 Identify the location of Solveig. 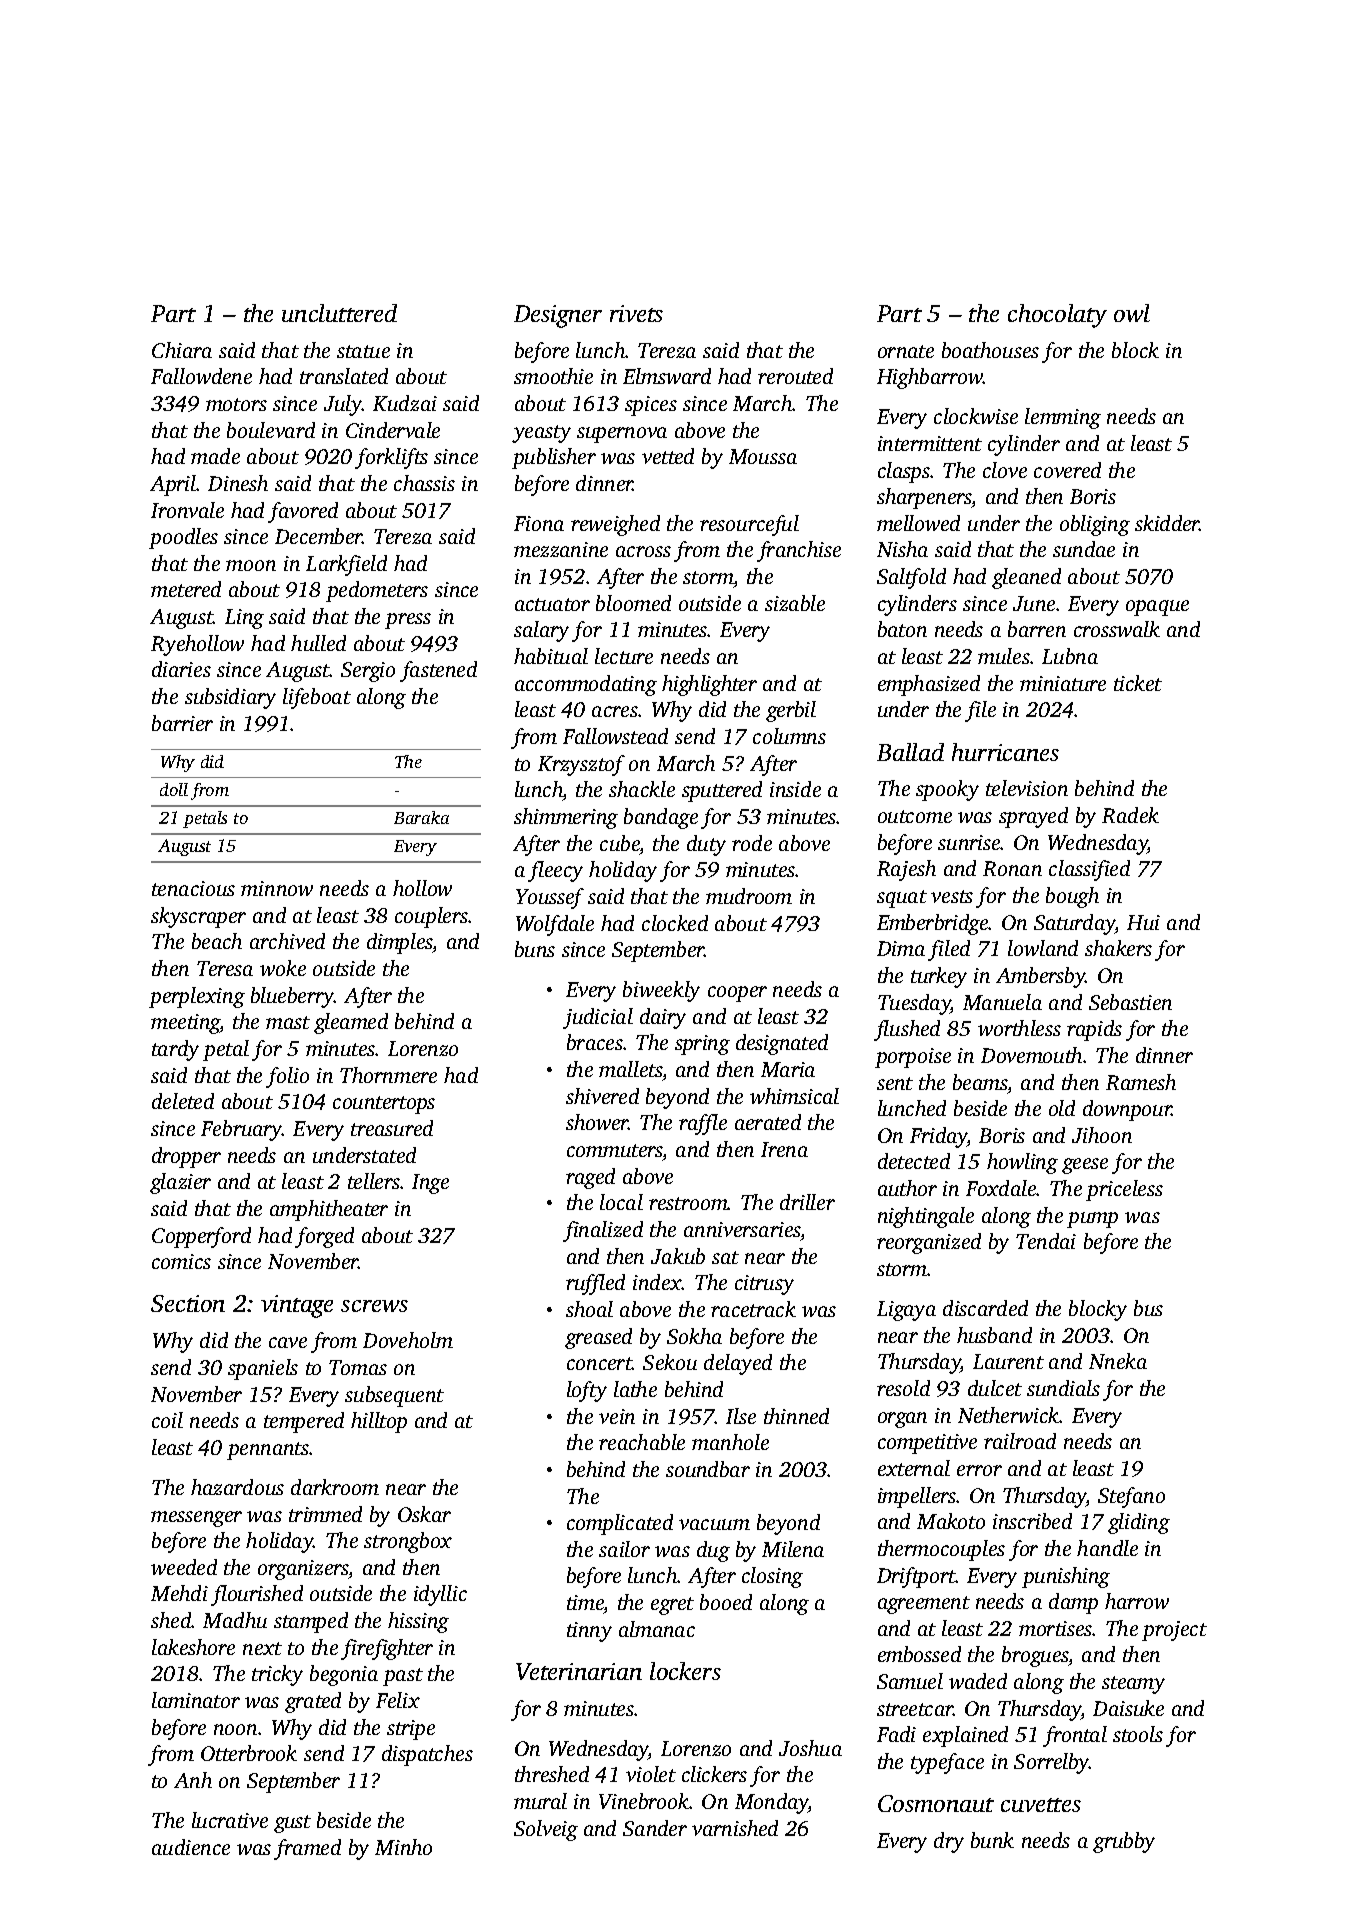
(546, 1830).
